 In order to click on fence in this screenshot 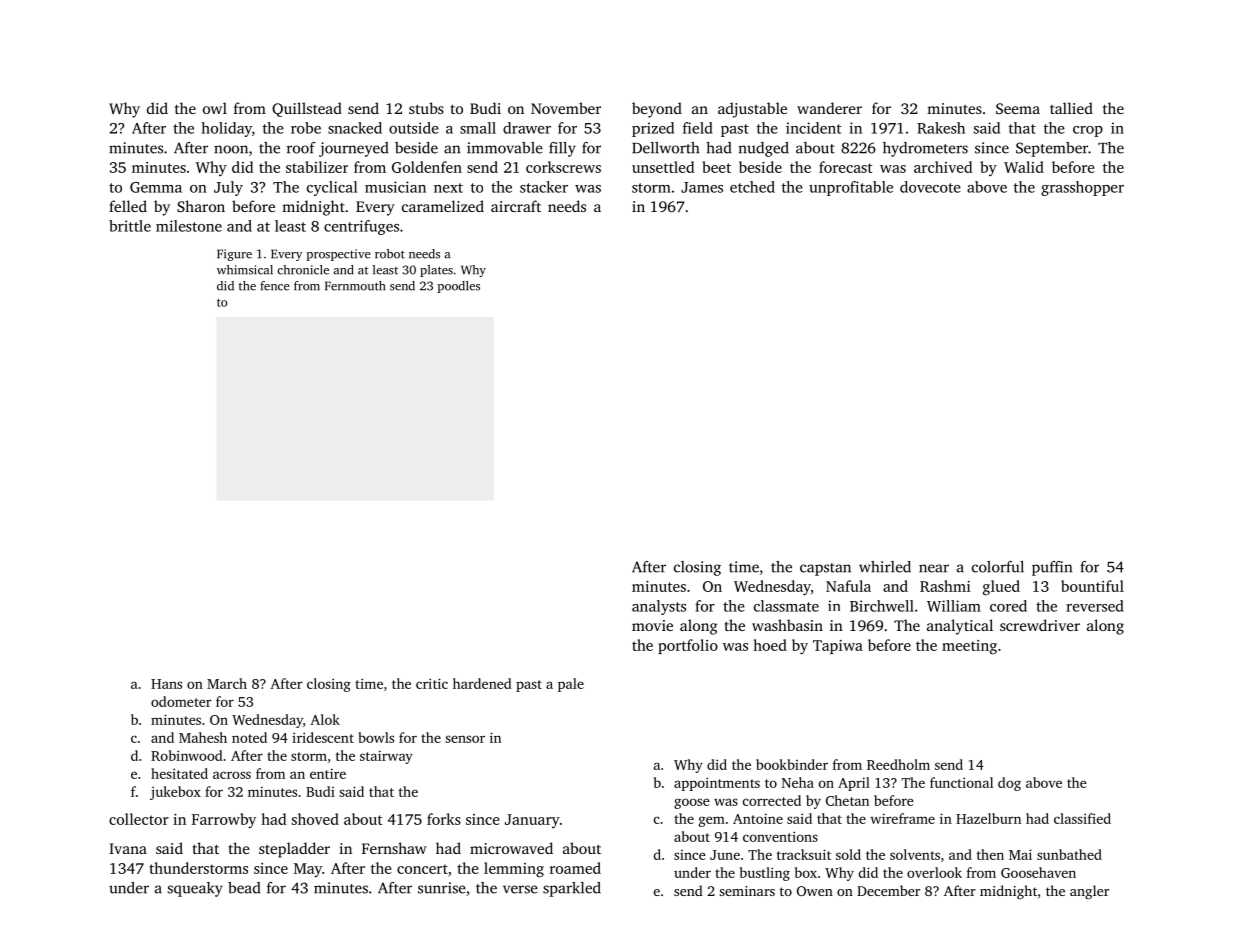, I will do `click(275, 286)`.
